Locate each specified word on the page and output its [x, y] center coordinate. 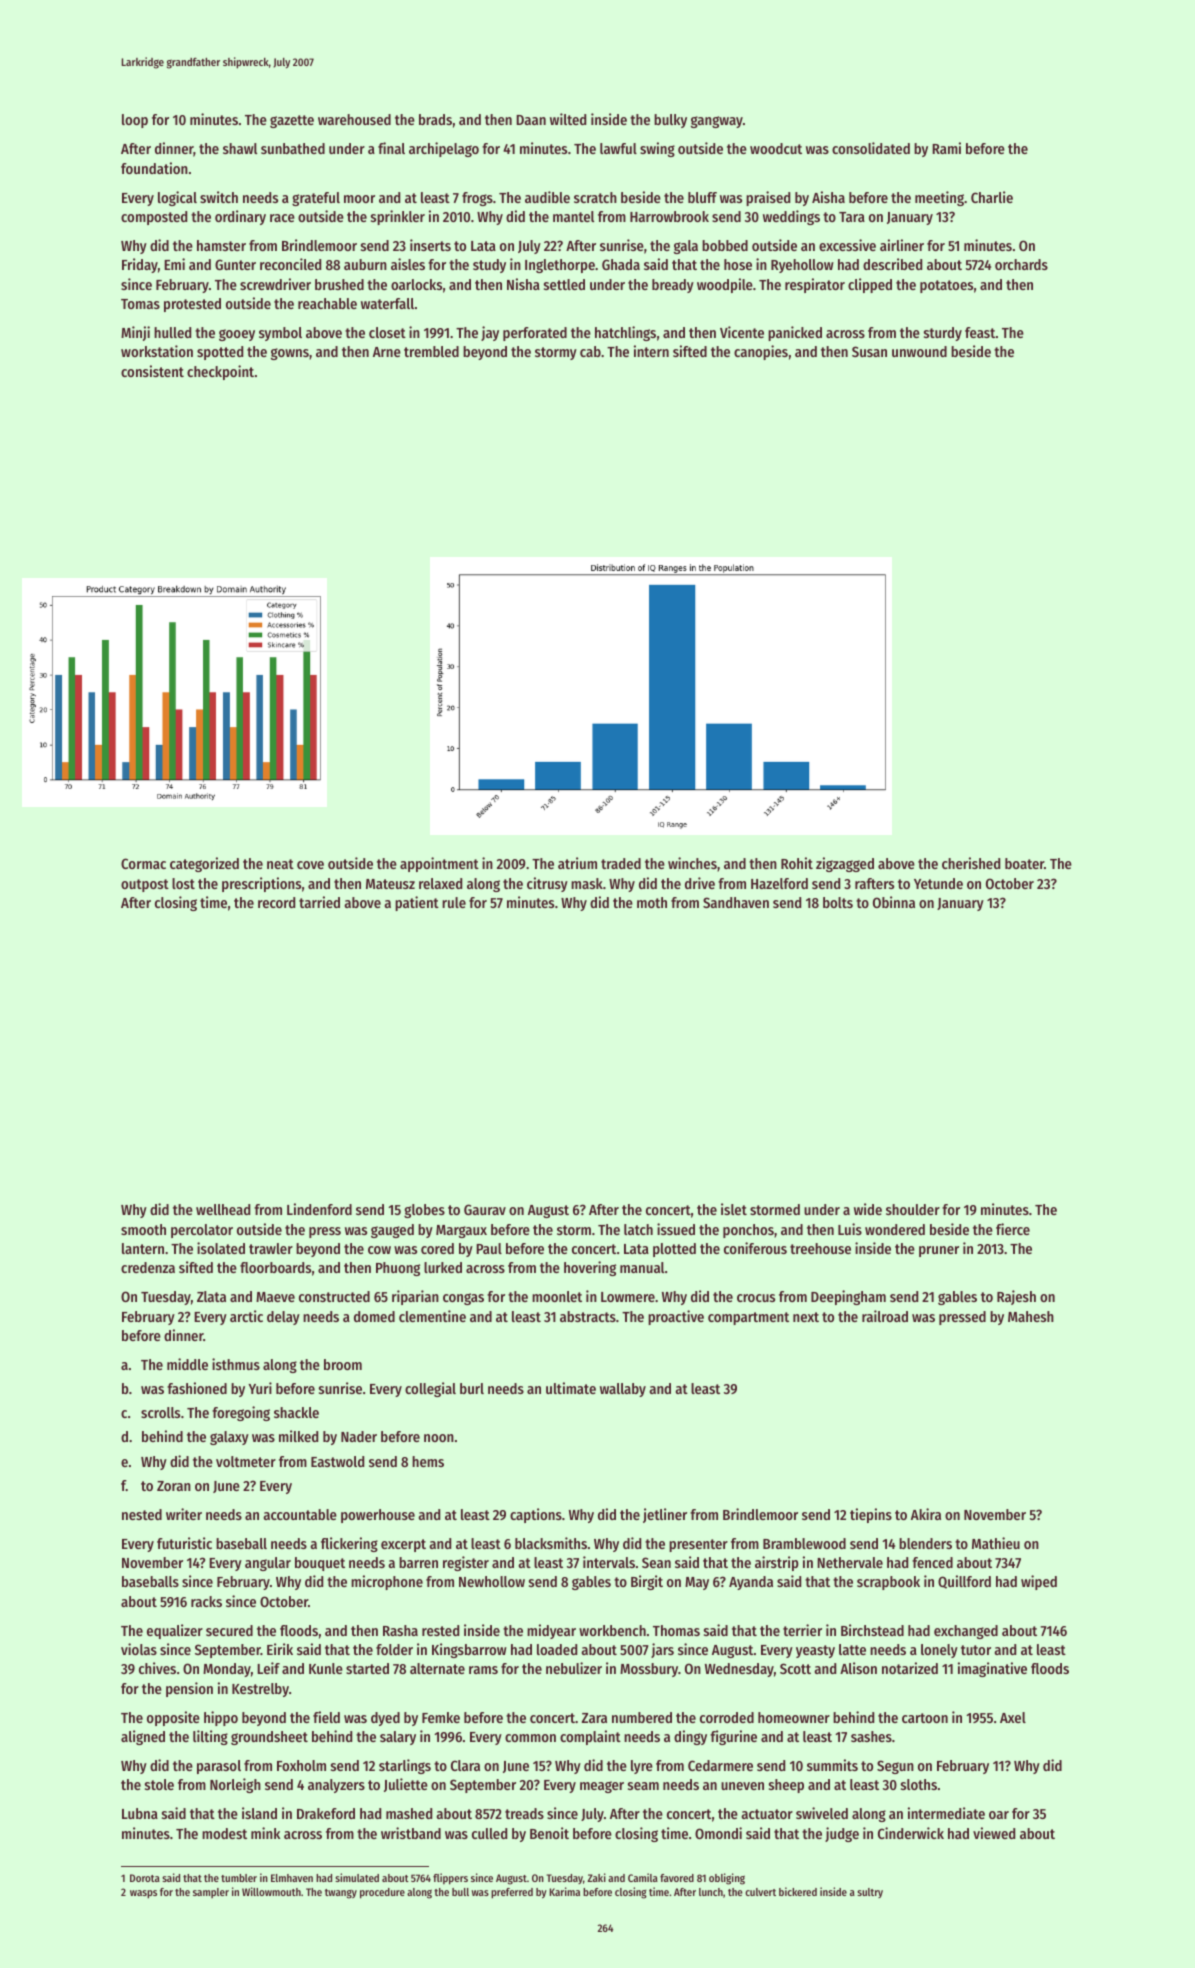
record [276, 902]
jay [490, 333]
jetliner [665, 1515]
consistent [152, 371]
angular [268, 1564]
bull [460, 1892]
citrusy [547, 884]
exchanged [966, 1632]
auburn [365, 264]
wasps [143, 1894]
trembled [431, 351]
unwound [919, 351]
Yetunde [938, 883]
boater [1024, 863]
